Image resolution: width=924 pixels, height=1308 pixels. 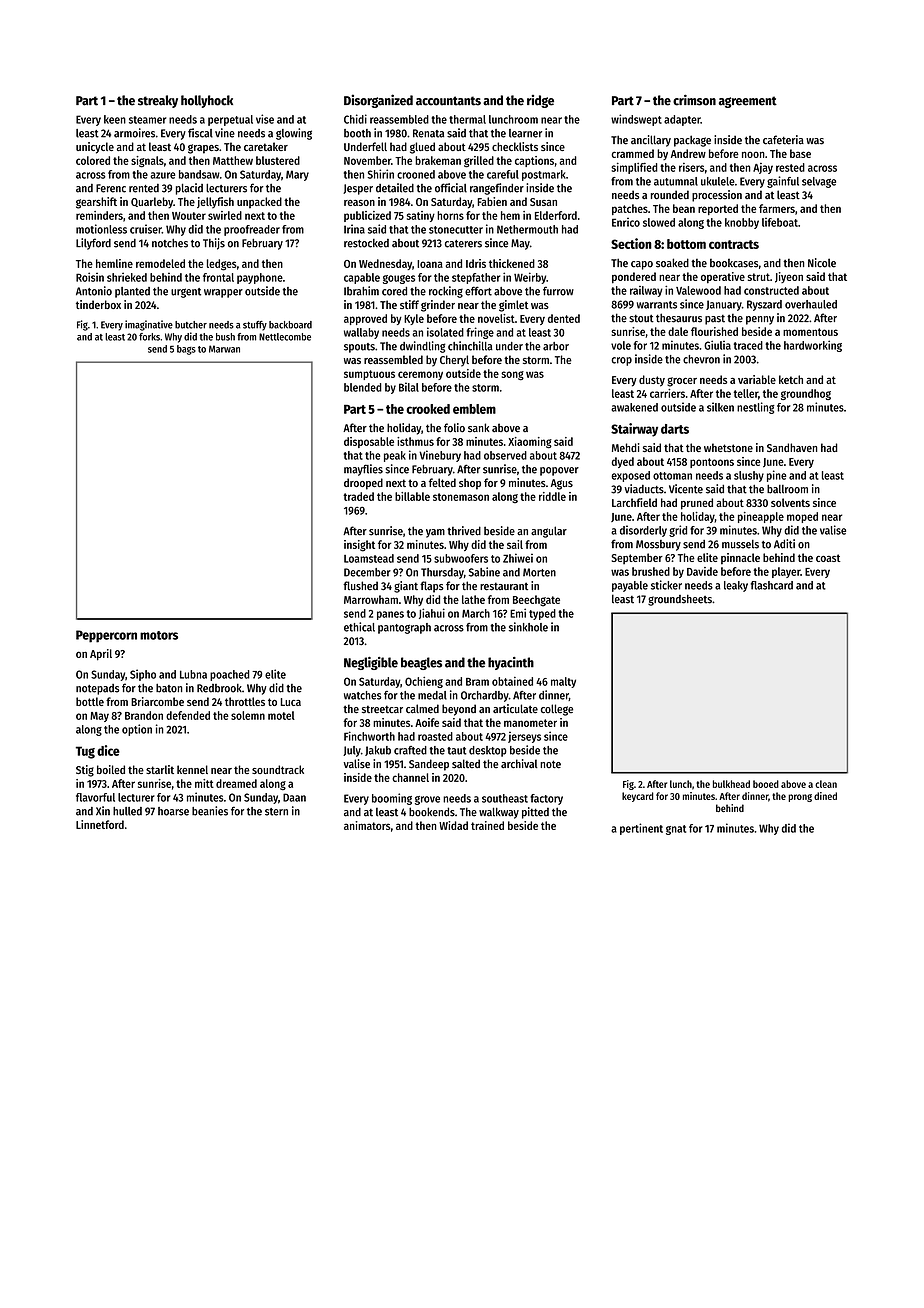 I want to click on poached, so click(x=230, y=675).
